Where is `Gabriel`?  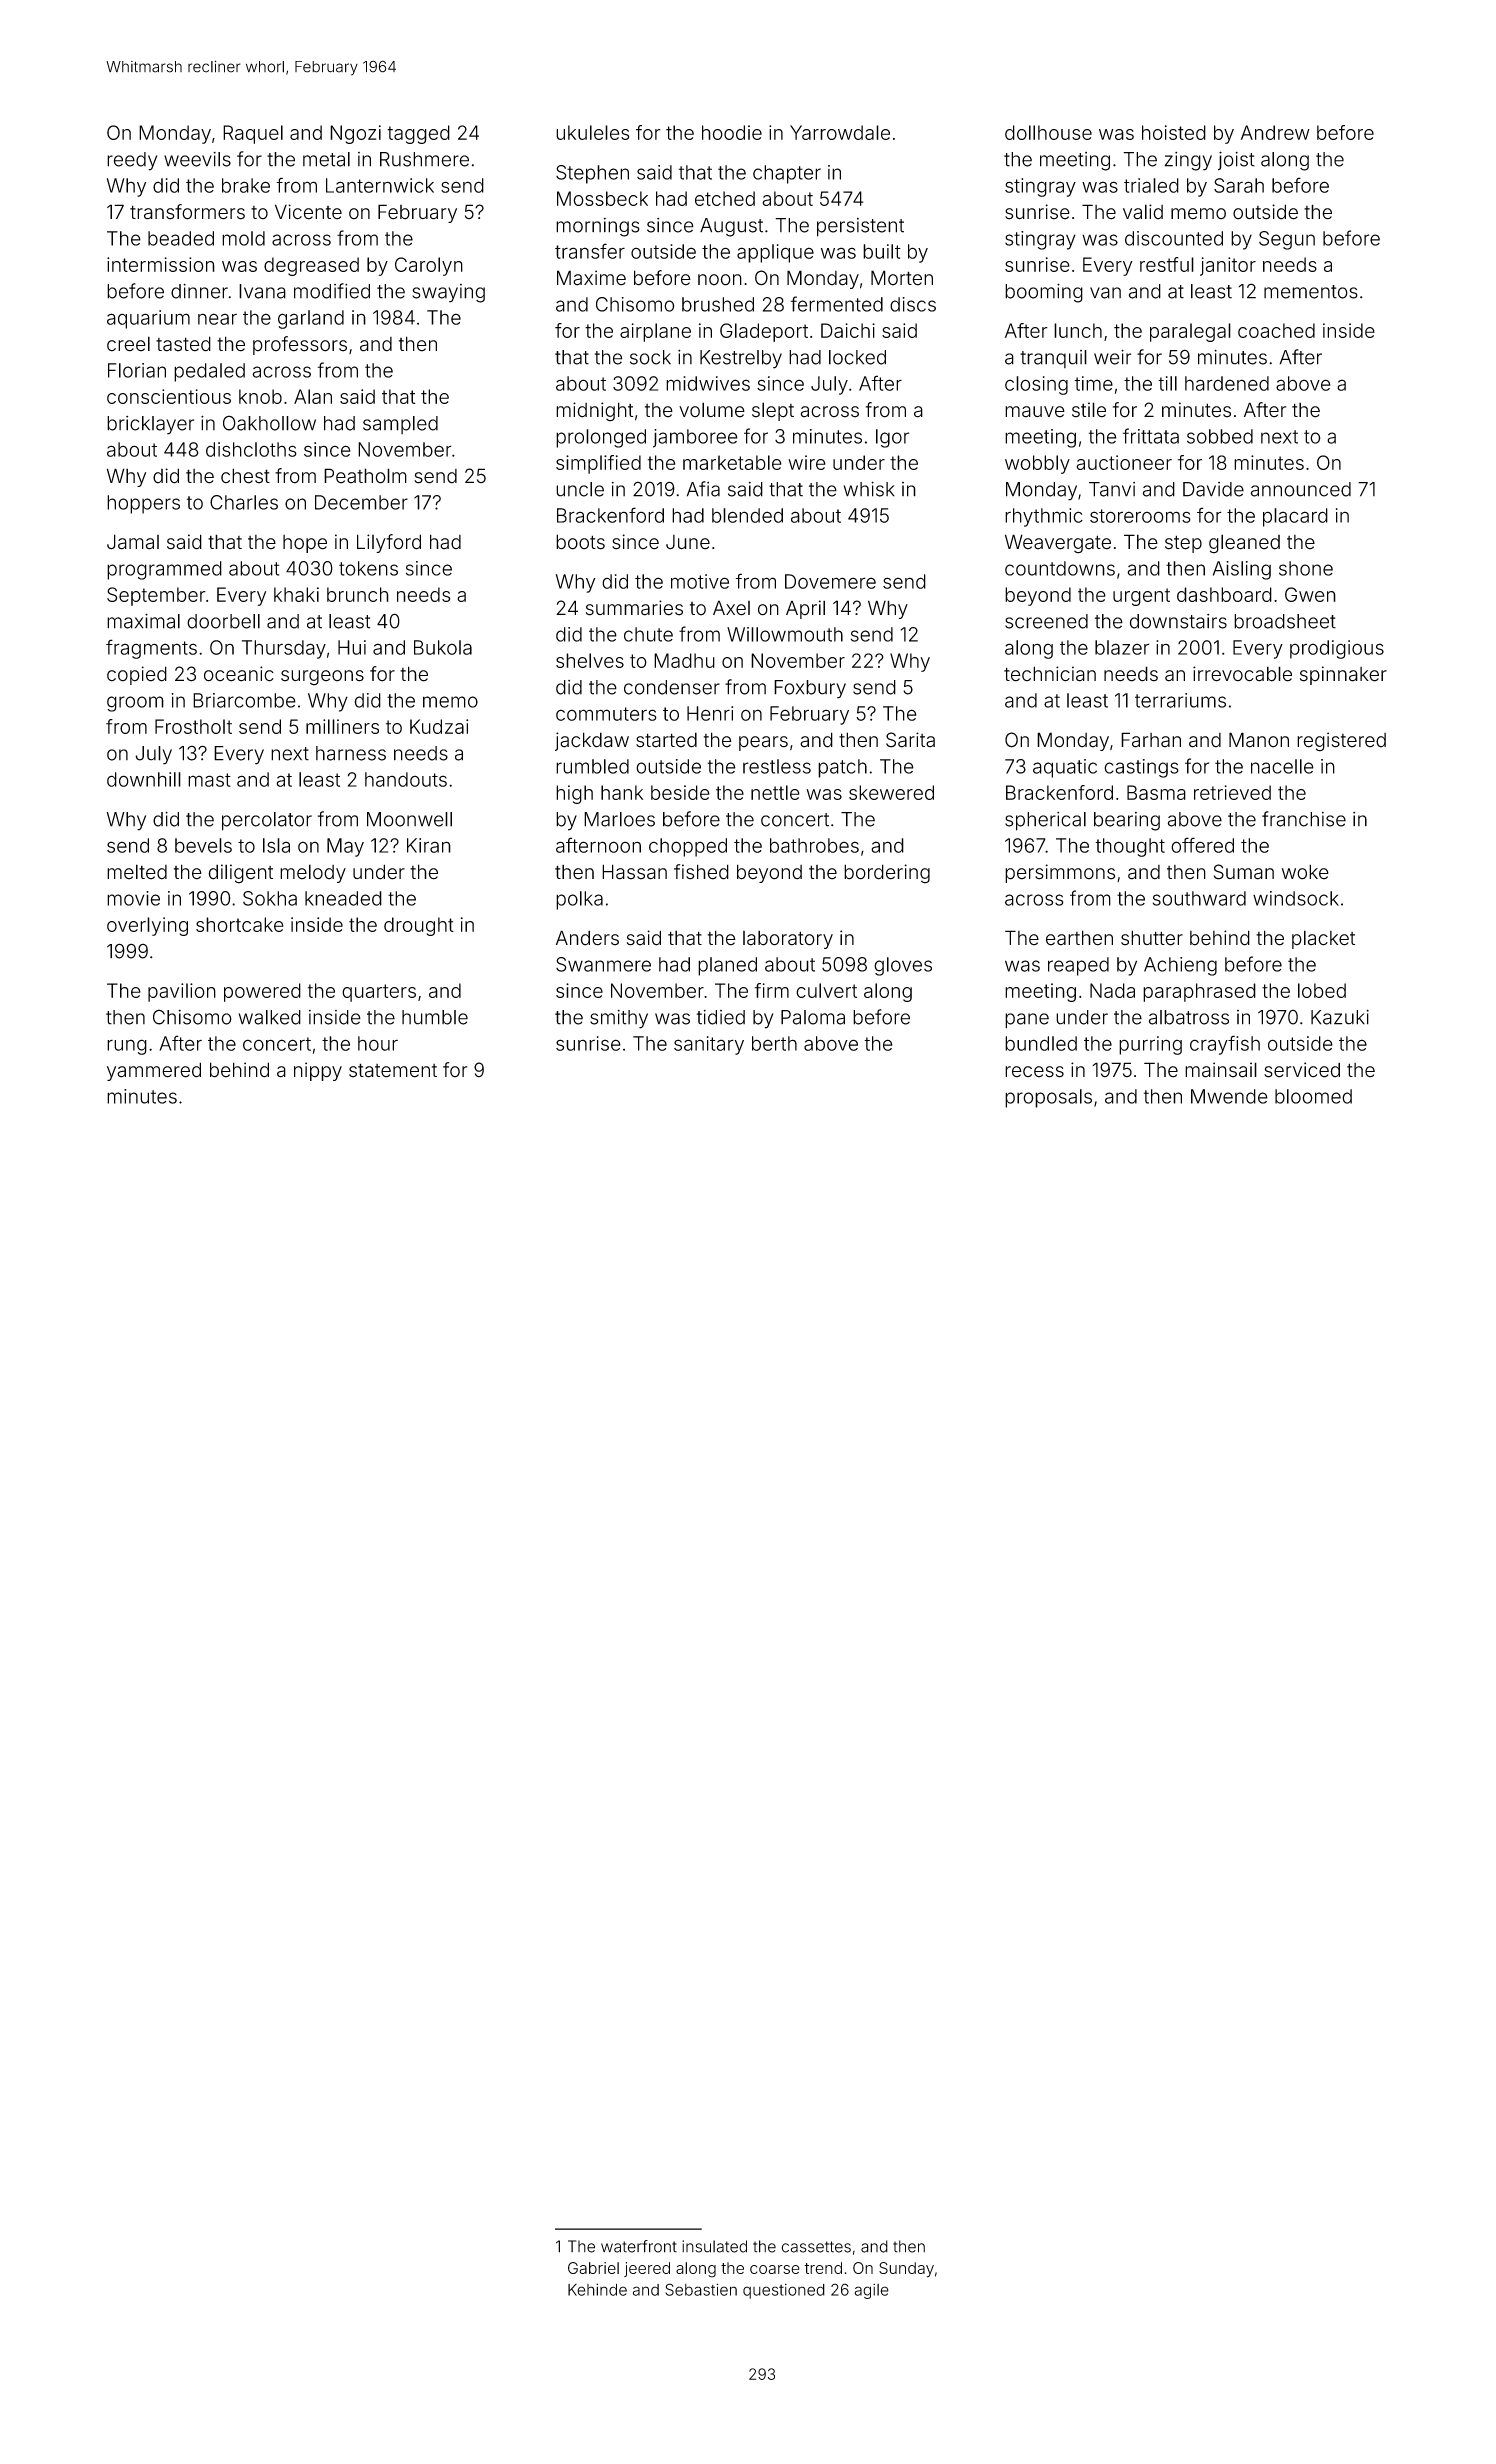
Gabriel is located at coordinates (593, 2268).
